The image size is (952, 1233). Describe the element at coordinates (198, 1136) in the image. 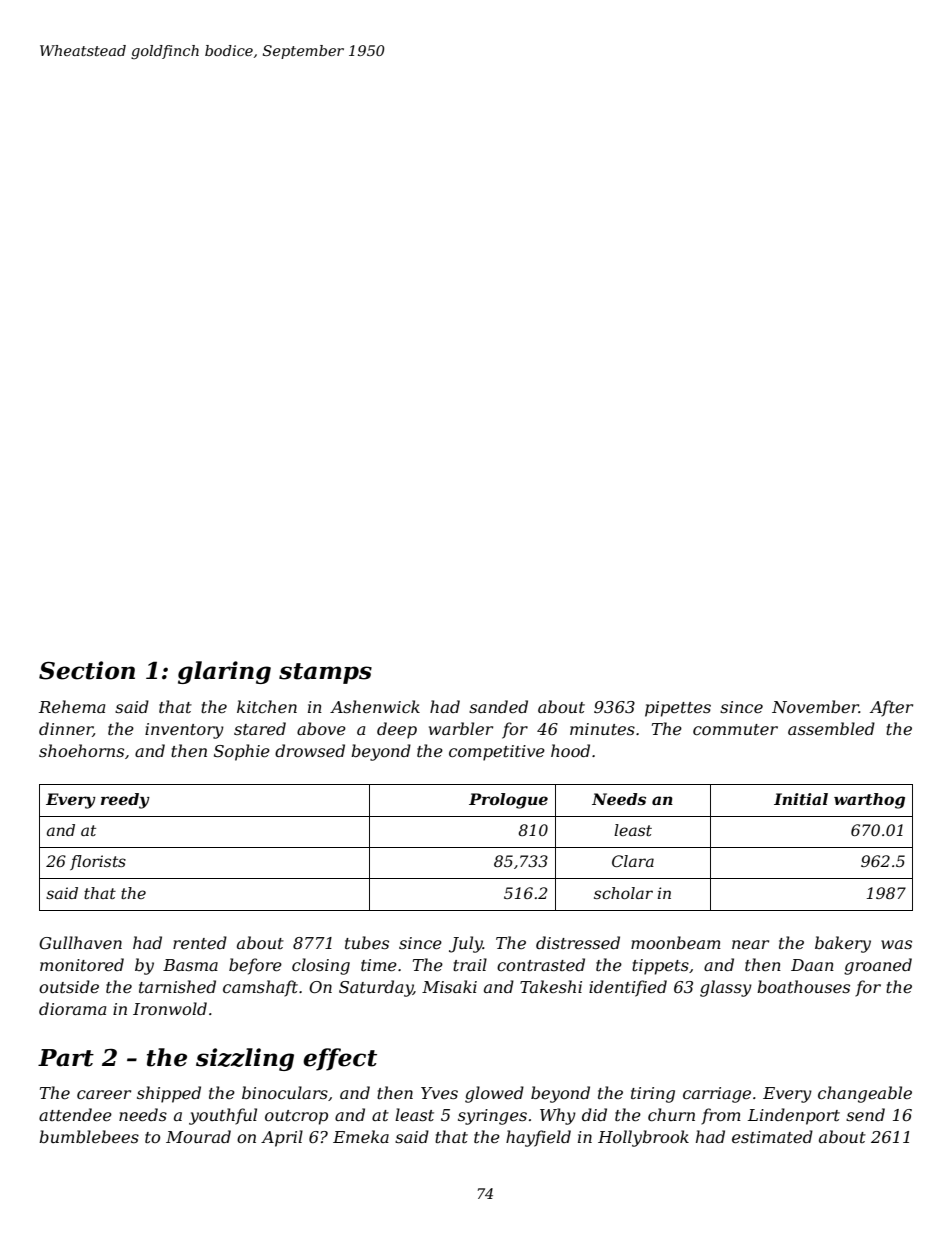

I see `Mourad` at that location.
